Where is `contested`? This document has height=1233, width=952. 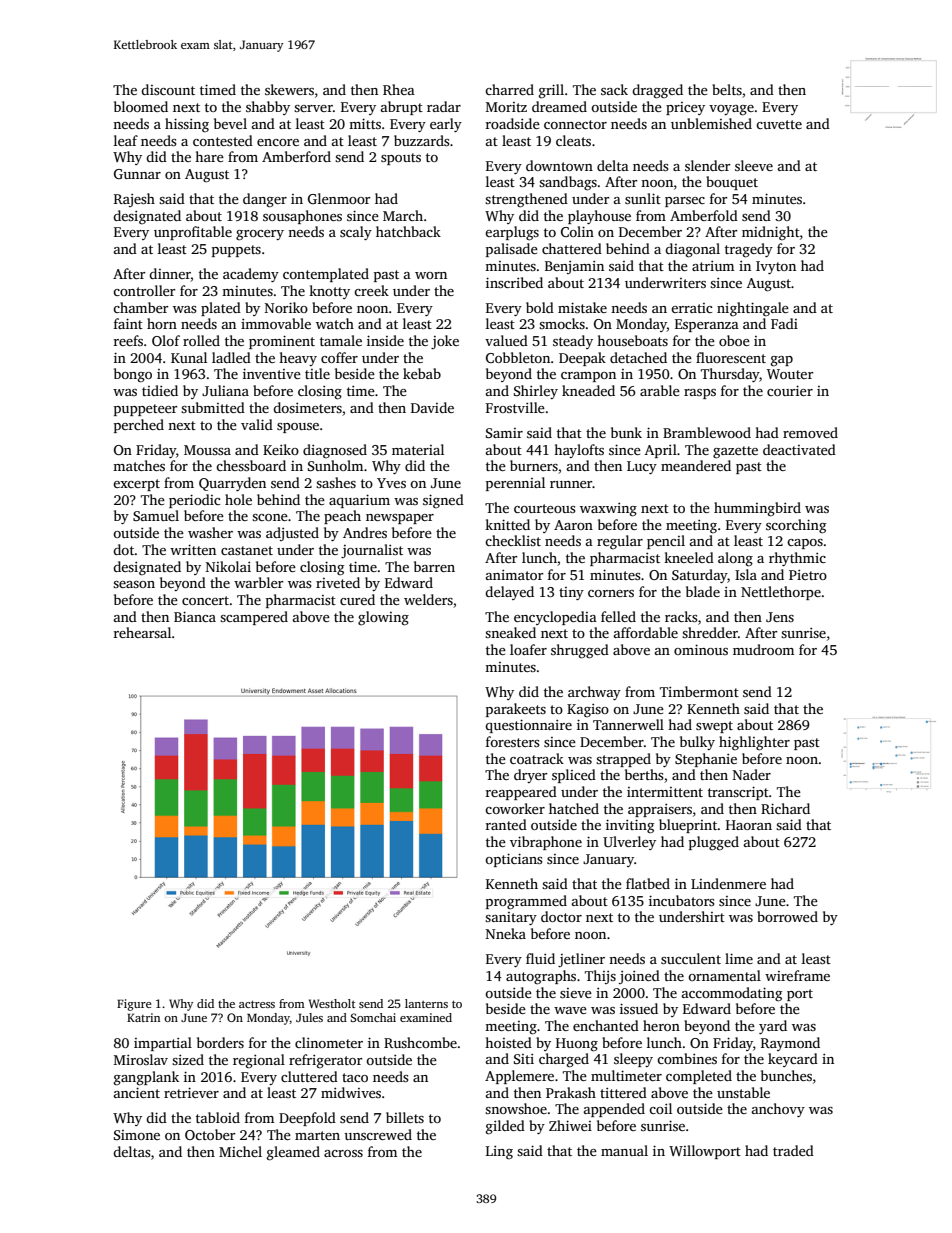 contested is located at coordinates (223, 140).
